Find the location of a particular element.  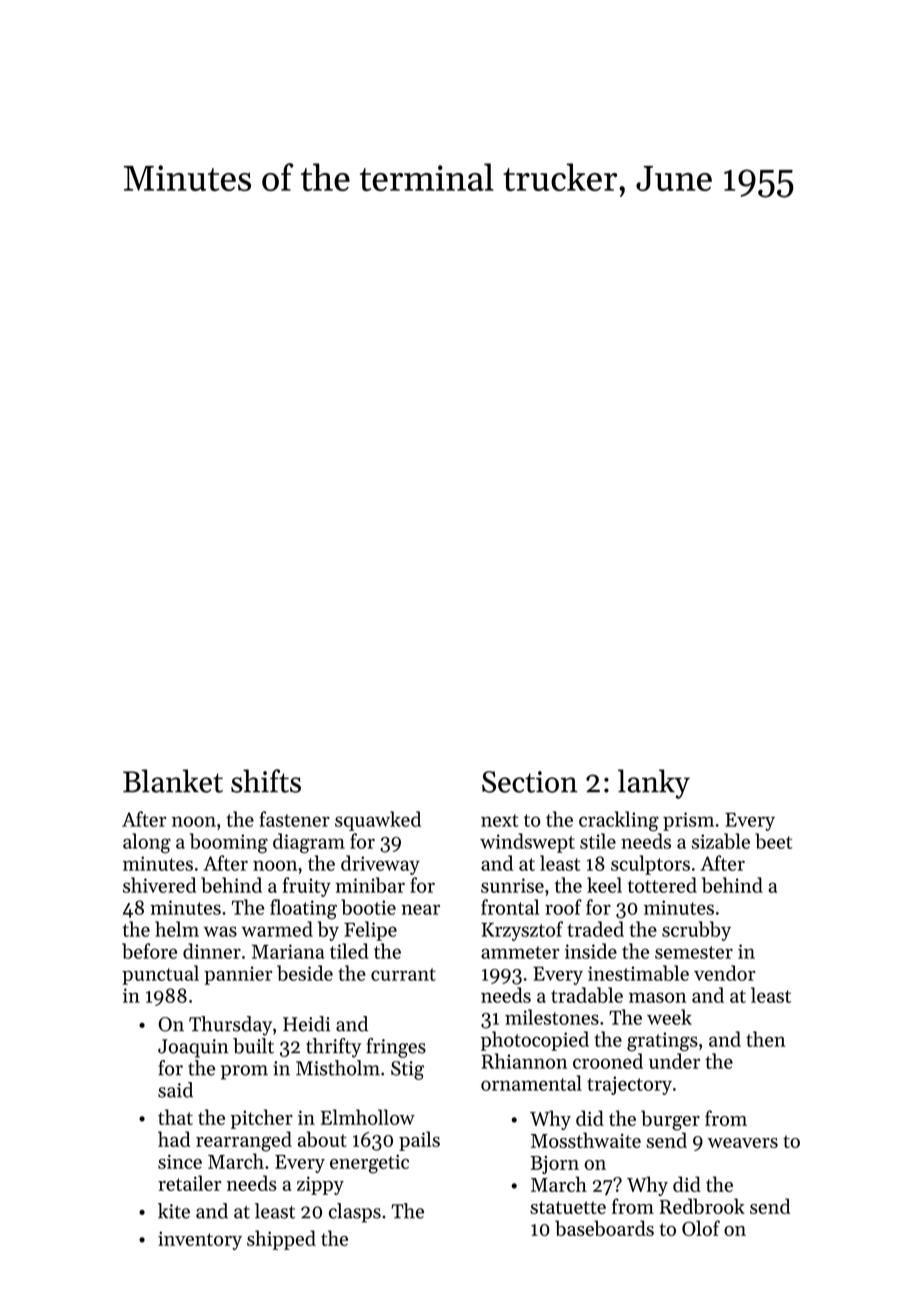

fringes is located at coordinates (396, 1048).
